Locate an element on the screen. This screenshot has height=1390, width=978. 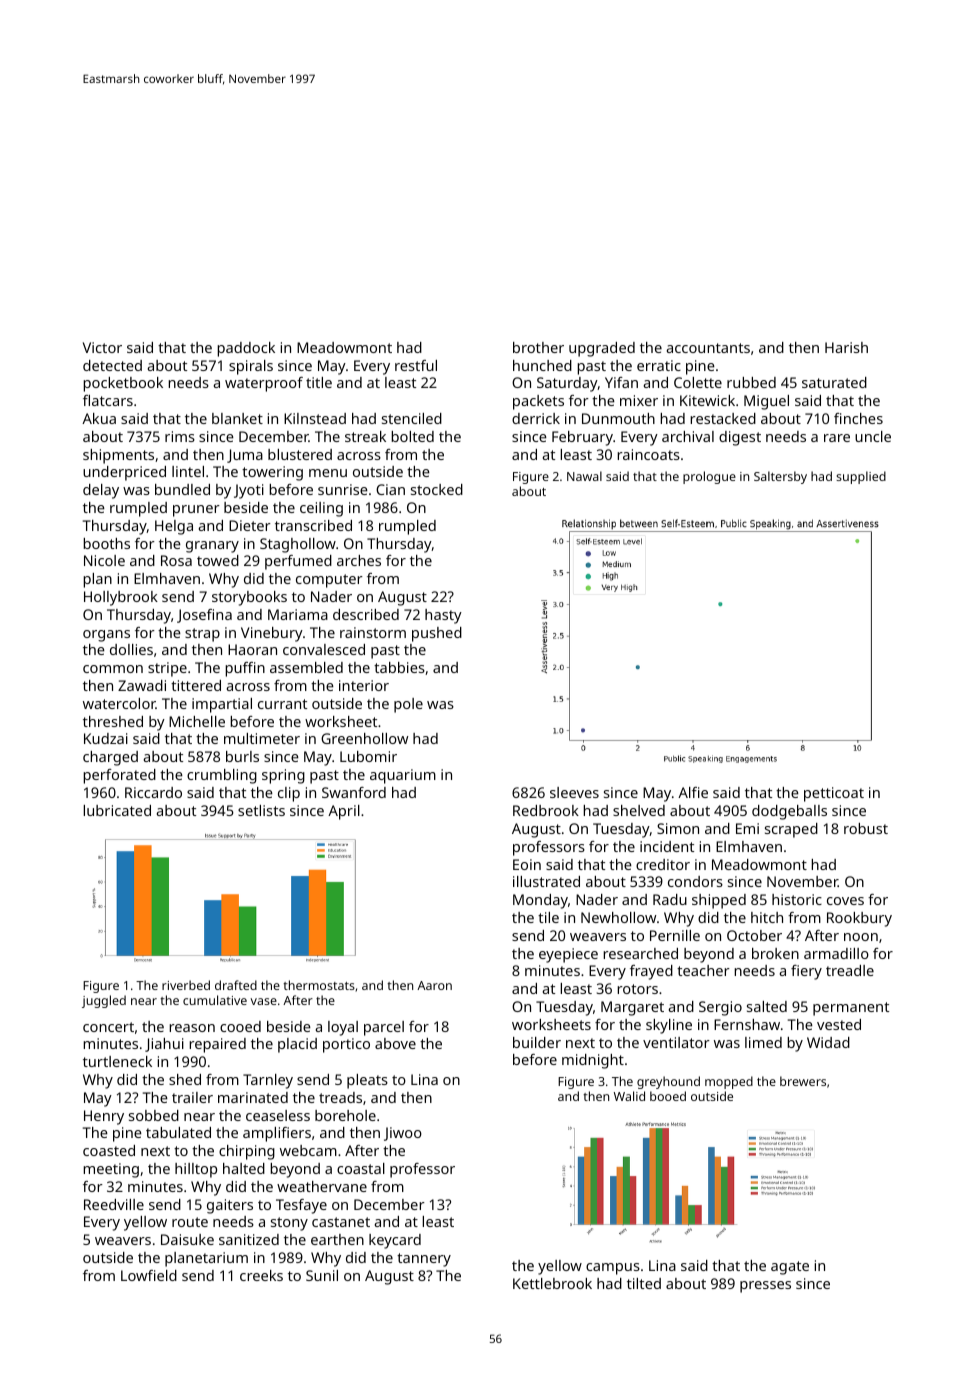
hasty is located at coordinates (443, 616).
